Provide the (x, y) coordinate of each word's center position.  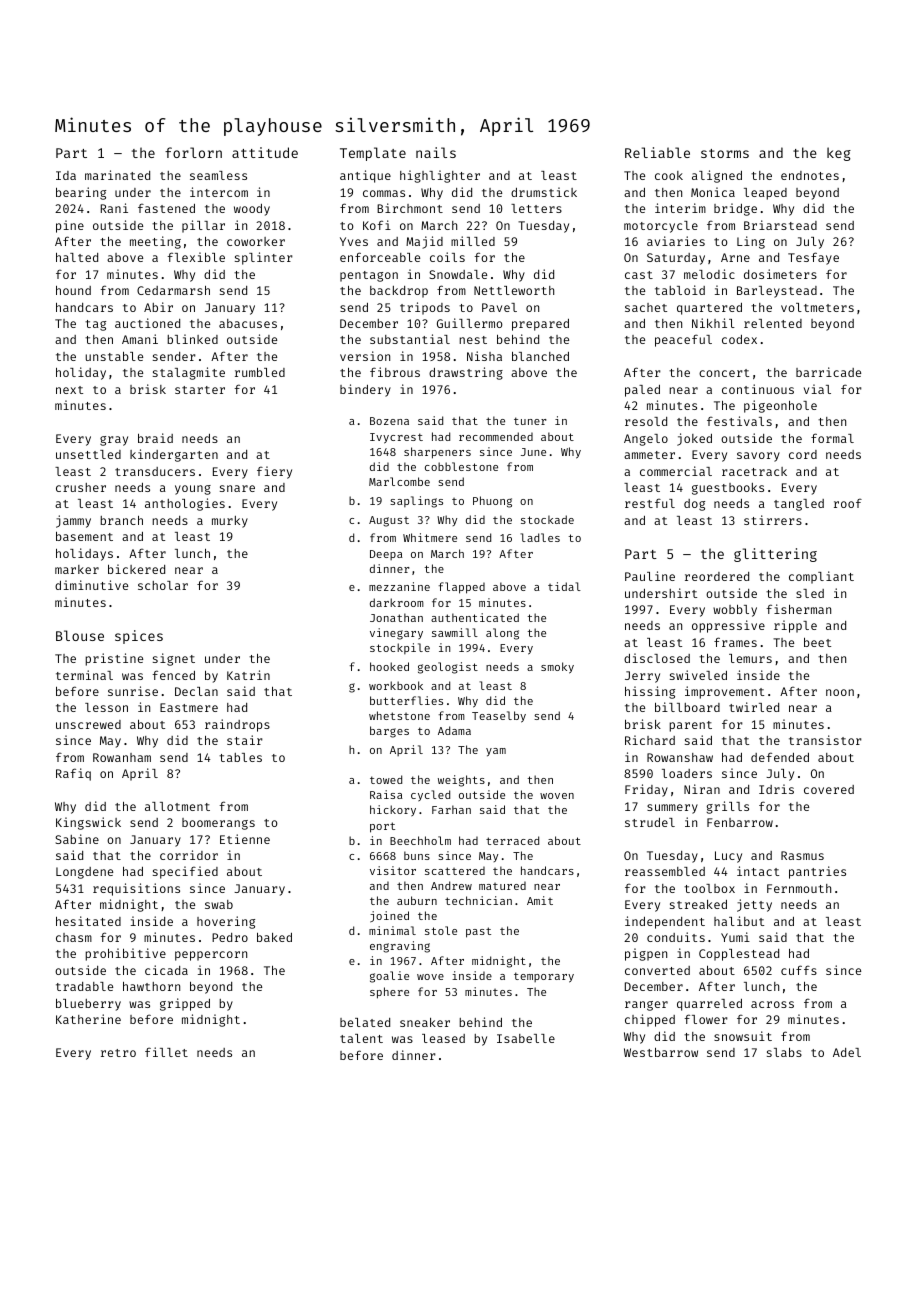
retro (118, 1053)
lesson (106, 707)
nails (436, 152)
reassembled (665, 871)
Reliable (657, 152)
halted (77, 257)
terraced (512, 840)
